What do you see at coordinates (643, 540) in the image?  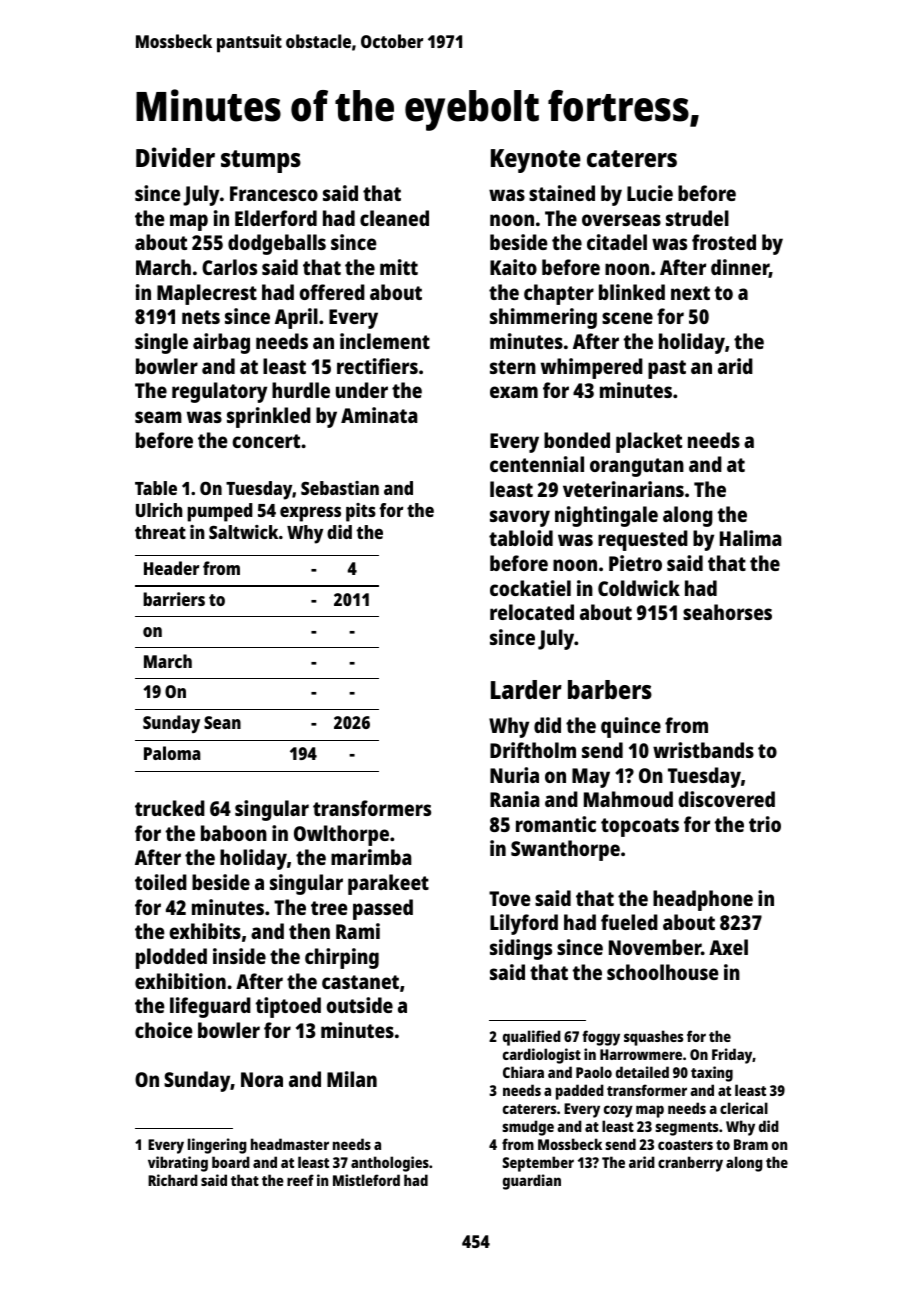 I see `requested` at bounding box center [643, 540].
